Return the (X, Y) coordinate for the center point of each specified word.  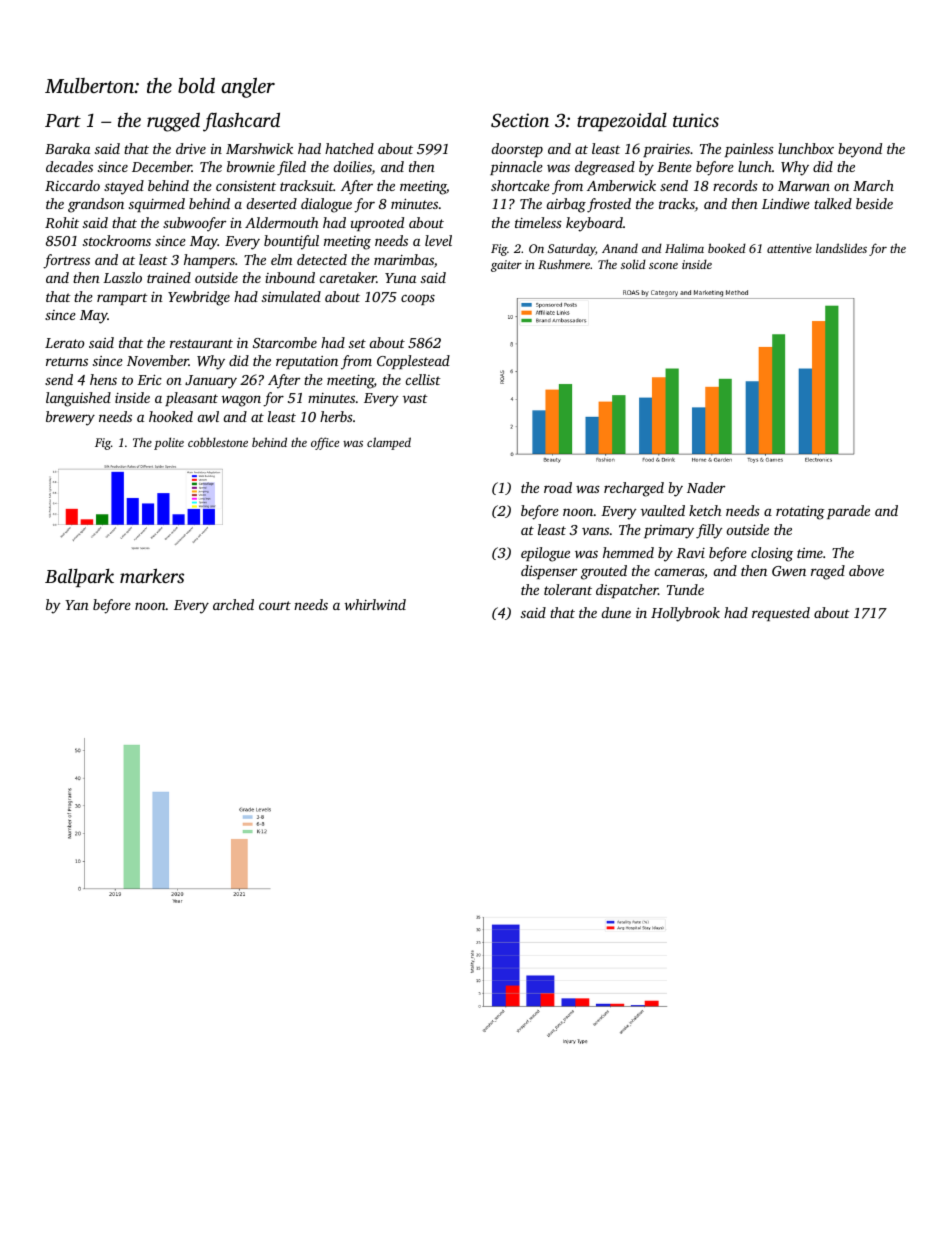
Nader (706, 487)
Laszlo (122, 277)
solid (633, 264)
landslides (841, 248)
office (325, 443)
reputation (307, 362)
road (558, 487)
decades (69, 166)
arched (233, 604)
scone (663, 266)
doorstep (517, 150)
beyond (860, 150)
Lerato (64, 343)
